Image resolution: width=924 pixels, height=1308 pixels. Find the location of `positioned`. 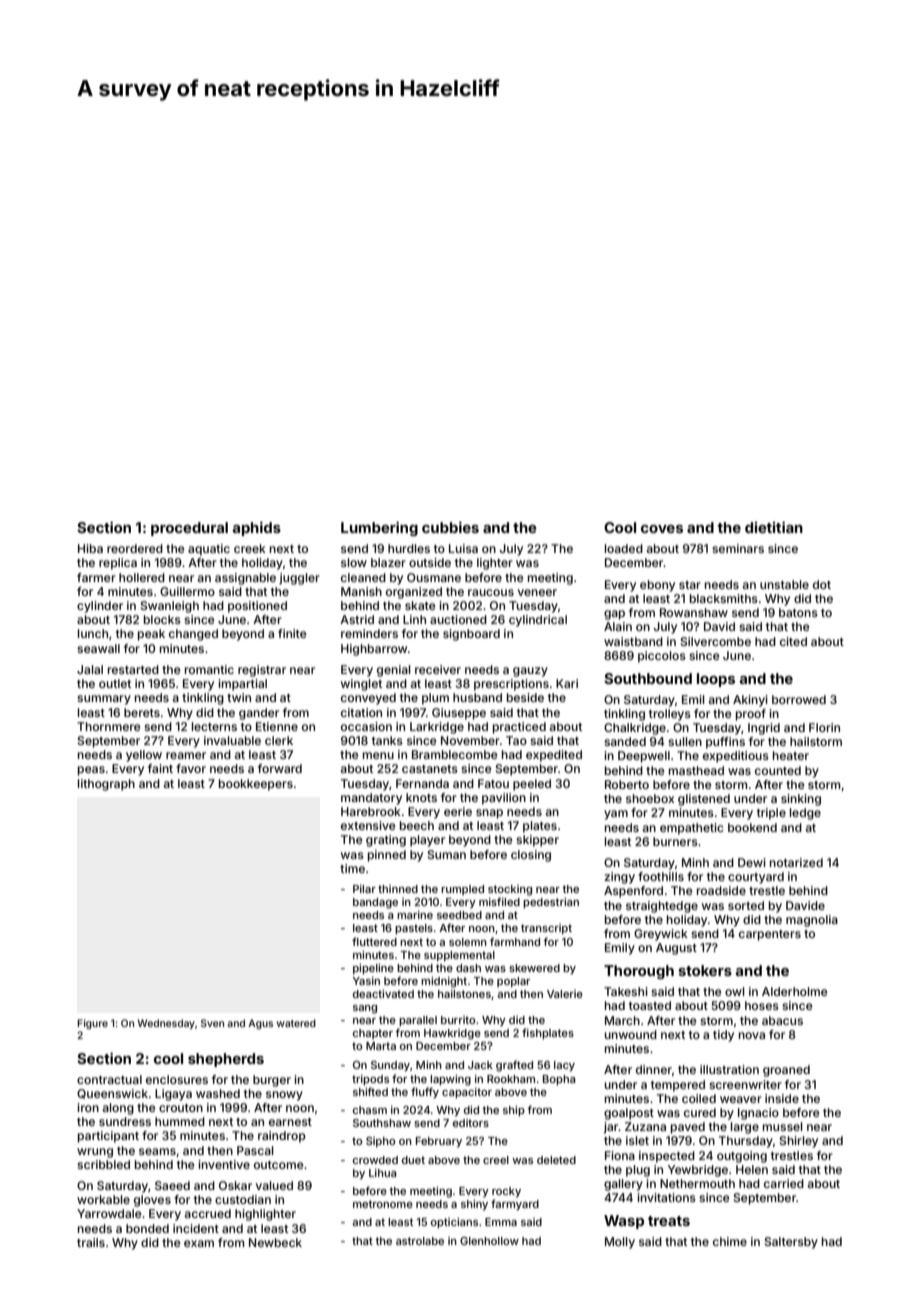

positioned is located at coordinates (257, 607).
